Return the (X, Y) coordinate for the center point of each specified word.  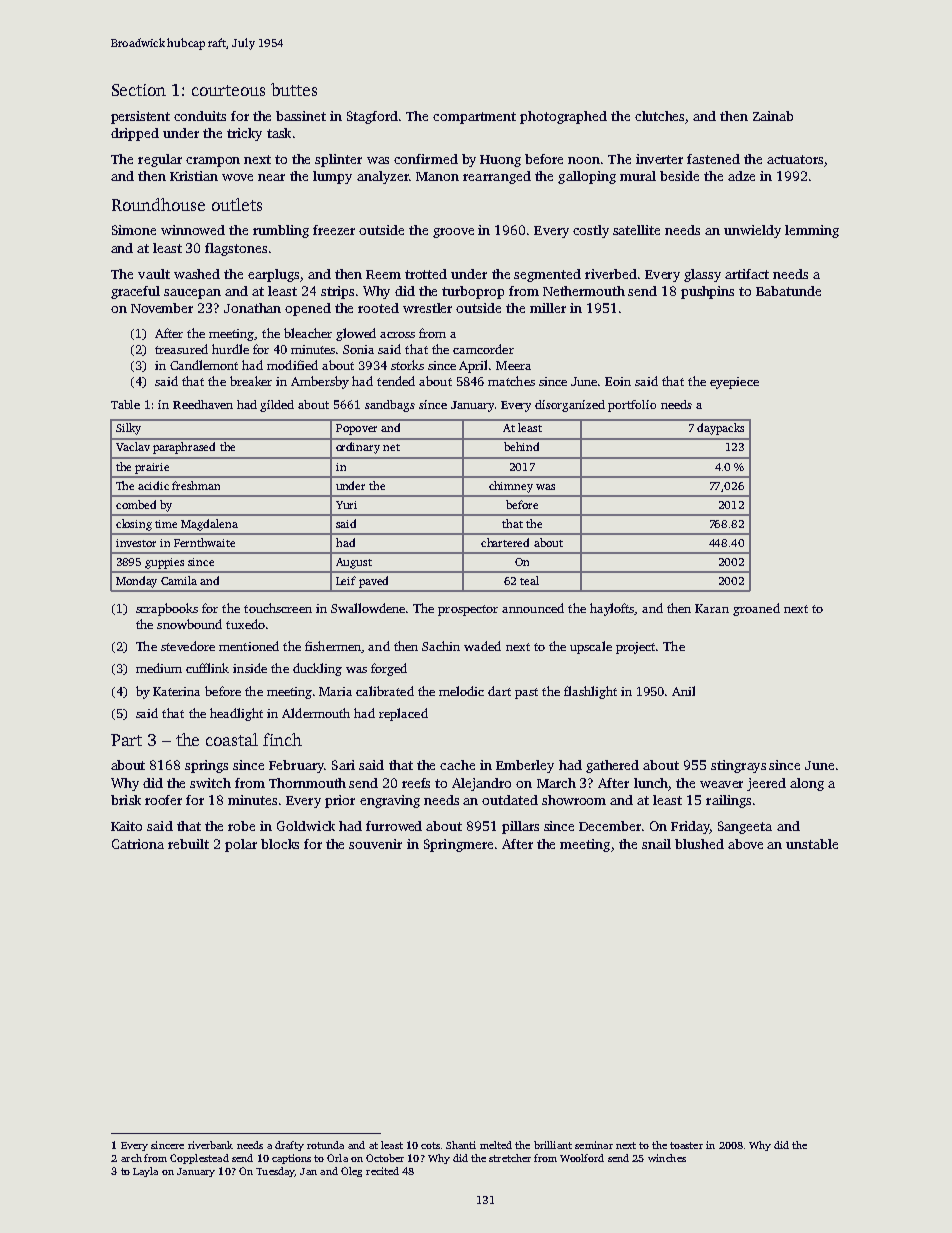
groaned (756, 609)
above (745, 844)
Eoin (618, 381)
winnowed (193, 230)
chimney (511, 487)
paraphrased (184, 448)
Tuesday (275, 1172)
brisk (126, 800)
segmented (547, 275)
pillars (520, 827)
